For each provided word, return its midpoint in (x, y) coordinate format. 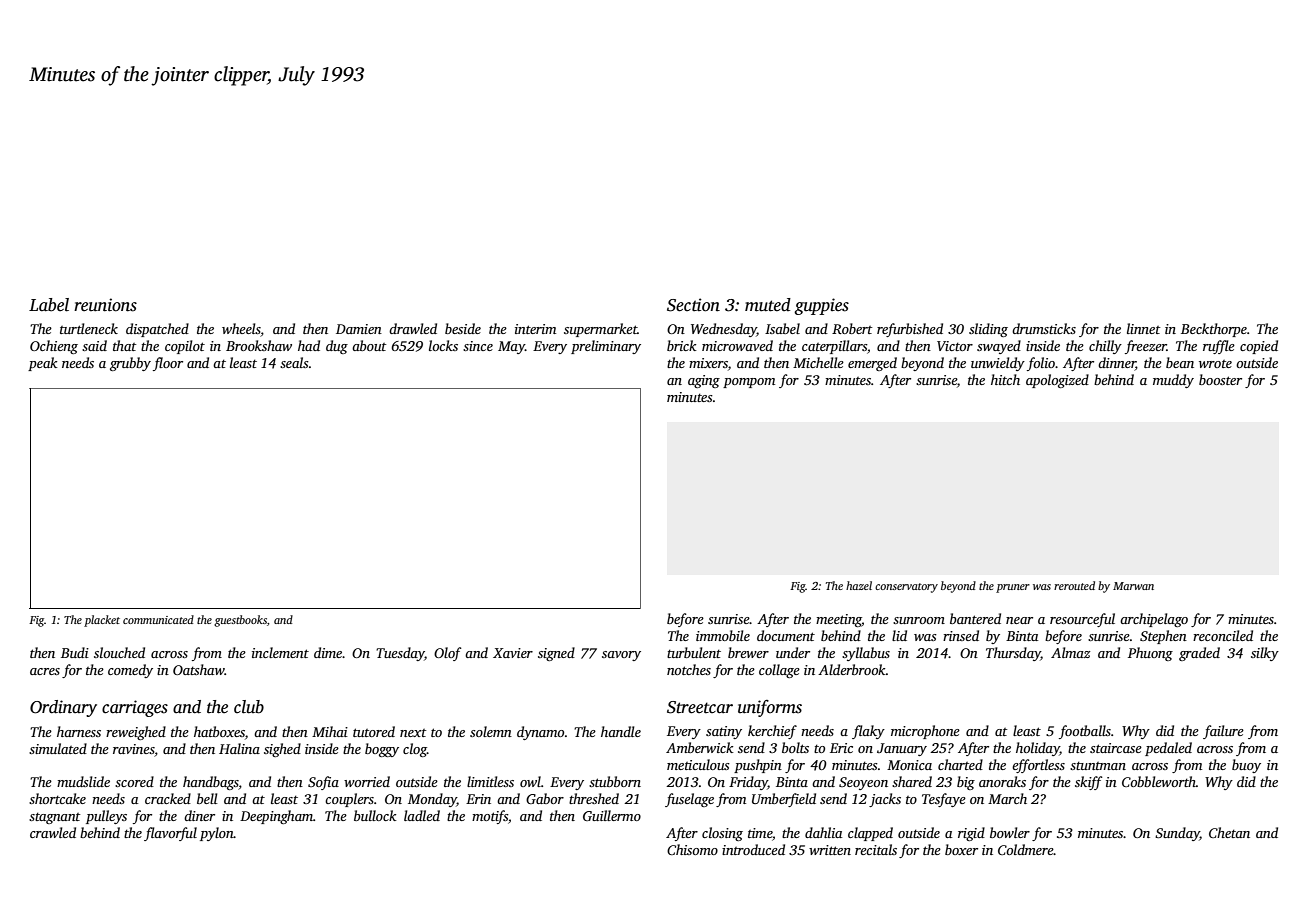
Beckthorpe (1214, 330)
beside (463, 328)
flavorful (170, 834)
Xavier (513, 653)
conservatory (906, 588)
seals (294, 362)
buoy (1246, 766)
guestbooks (240, 621)
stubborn (615, 781)
